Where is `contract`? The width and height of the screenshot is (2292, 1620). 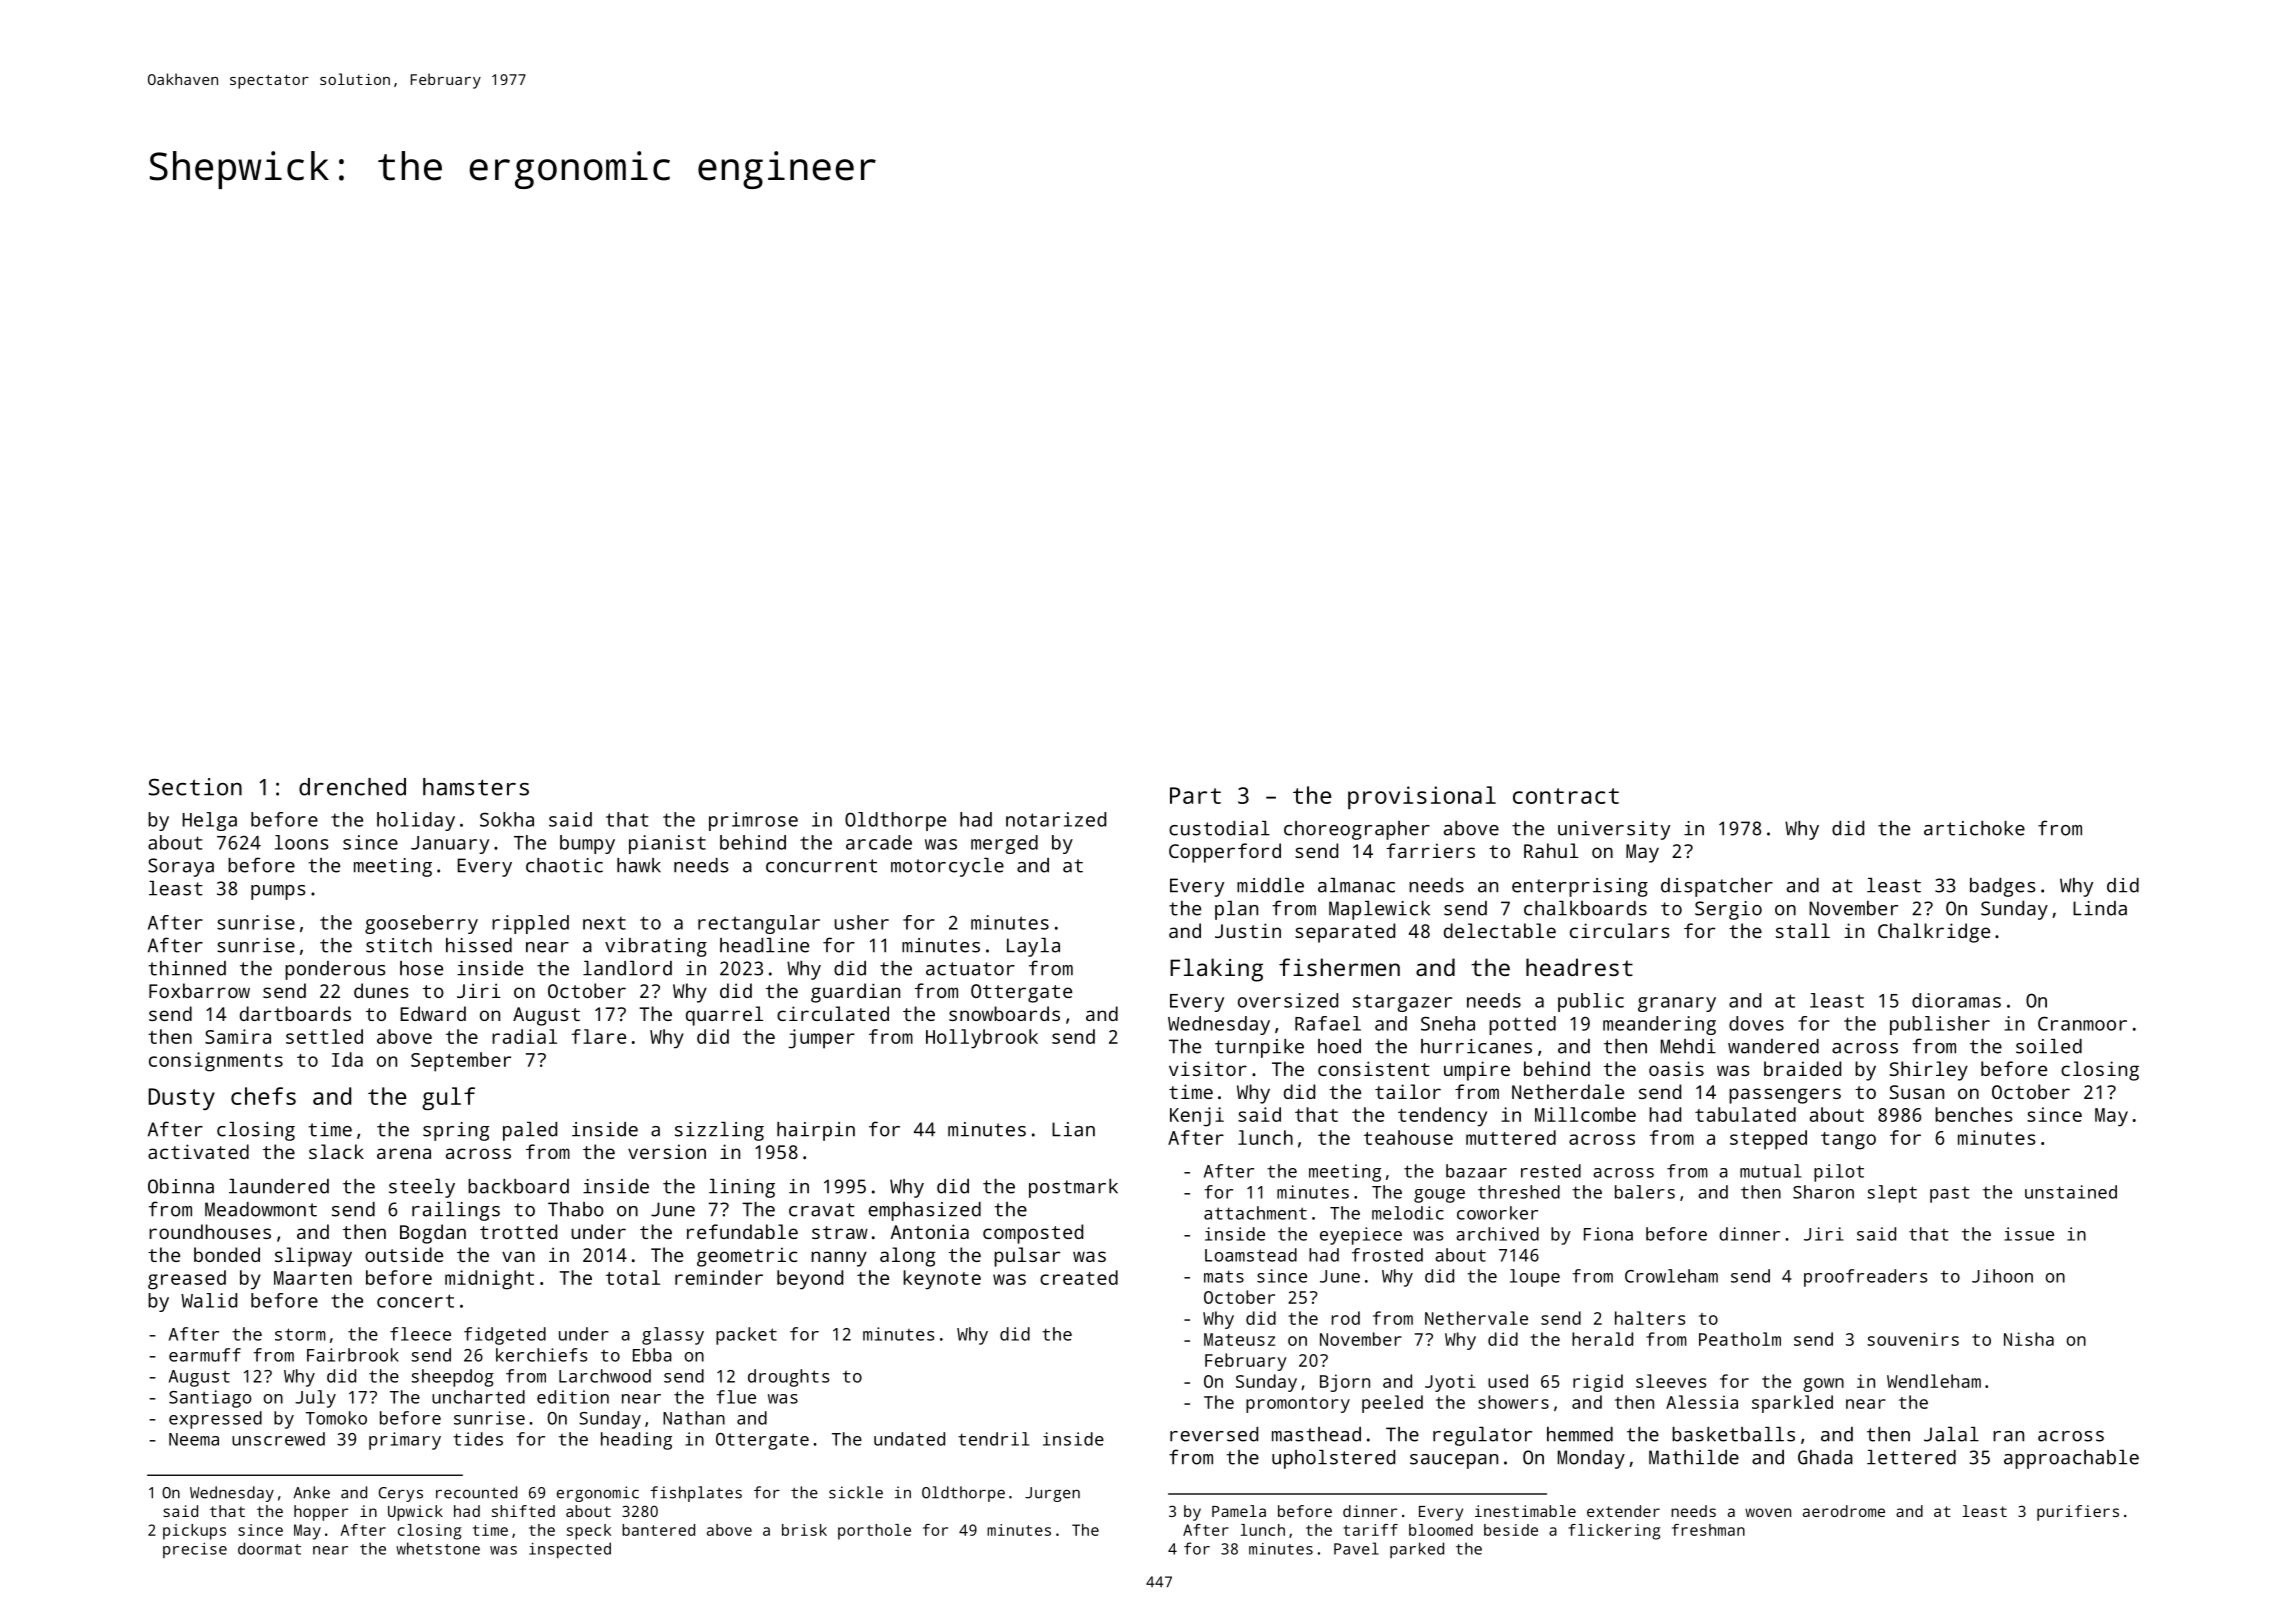 contract is located at coordinates (1566, 796).
